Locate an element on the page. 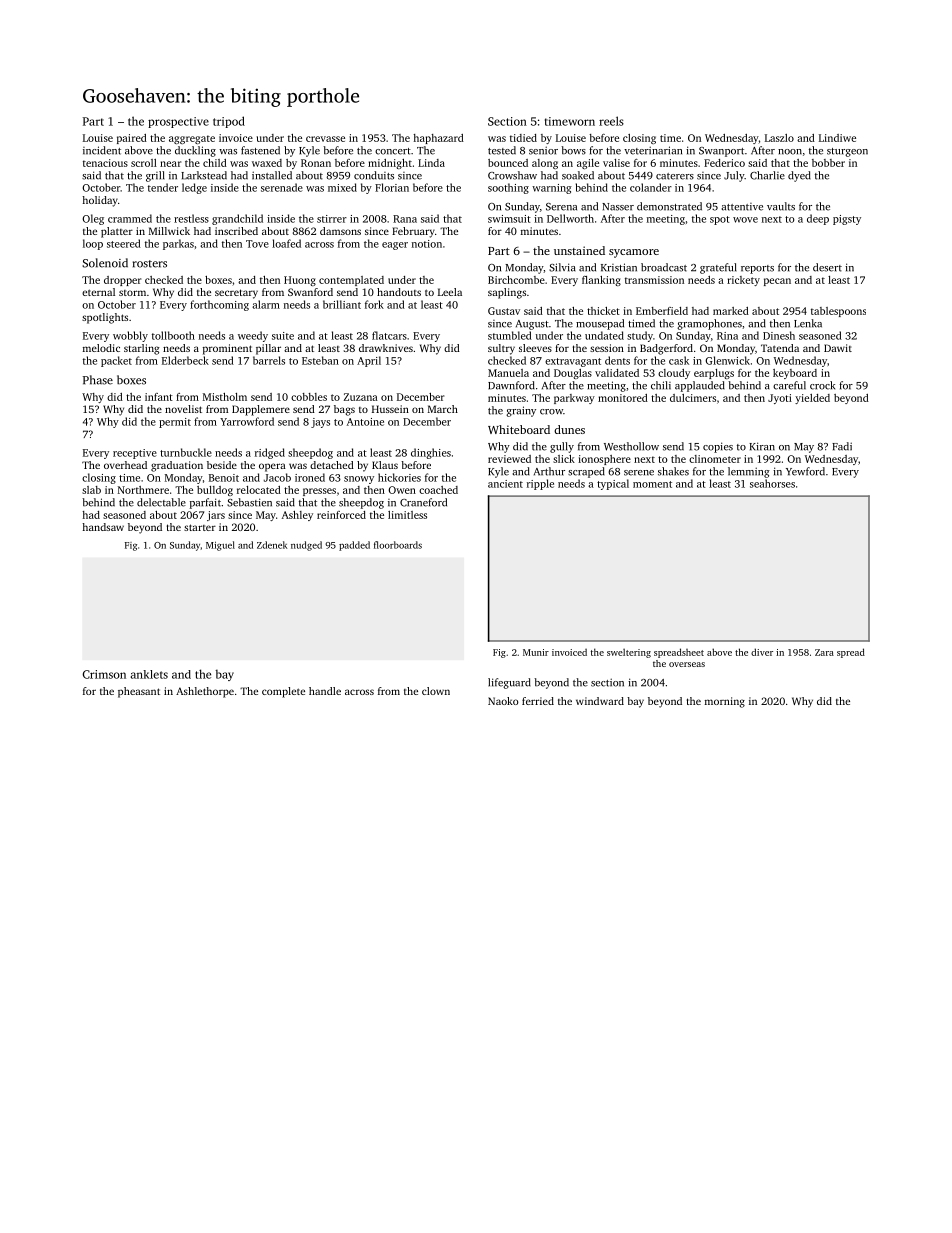  Miguel is located at coordinates (220, 546).
